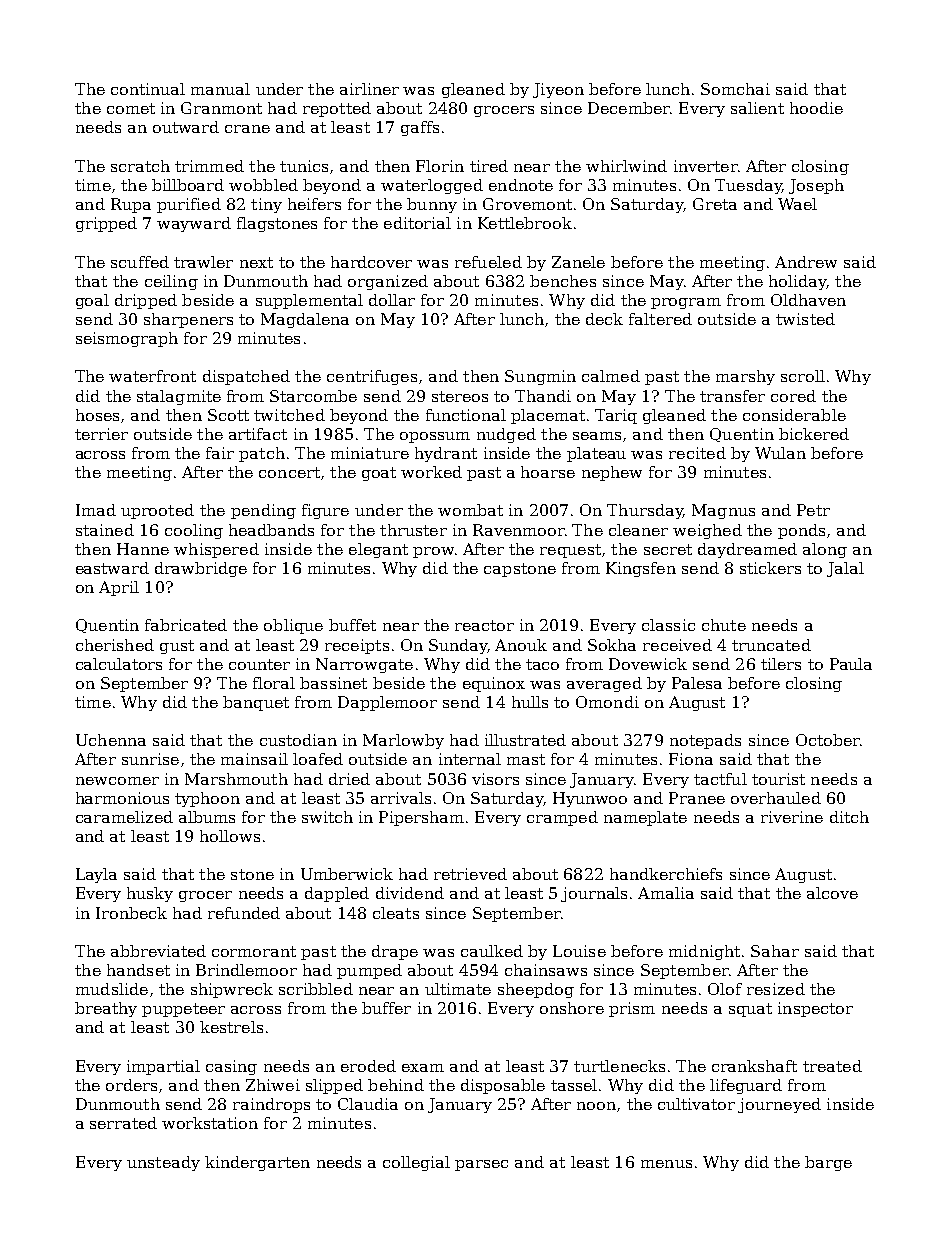  What do you see at coordinates (851, 664) in the screenshot?
I see `Paula` at bounding box center [851, 664].
